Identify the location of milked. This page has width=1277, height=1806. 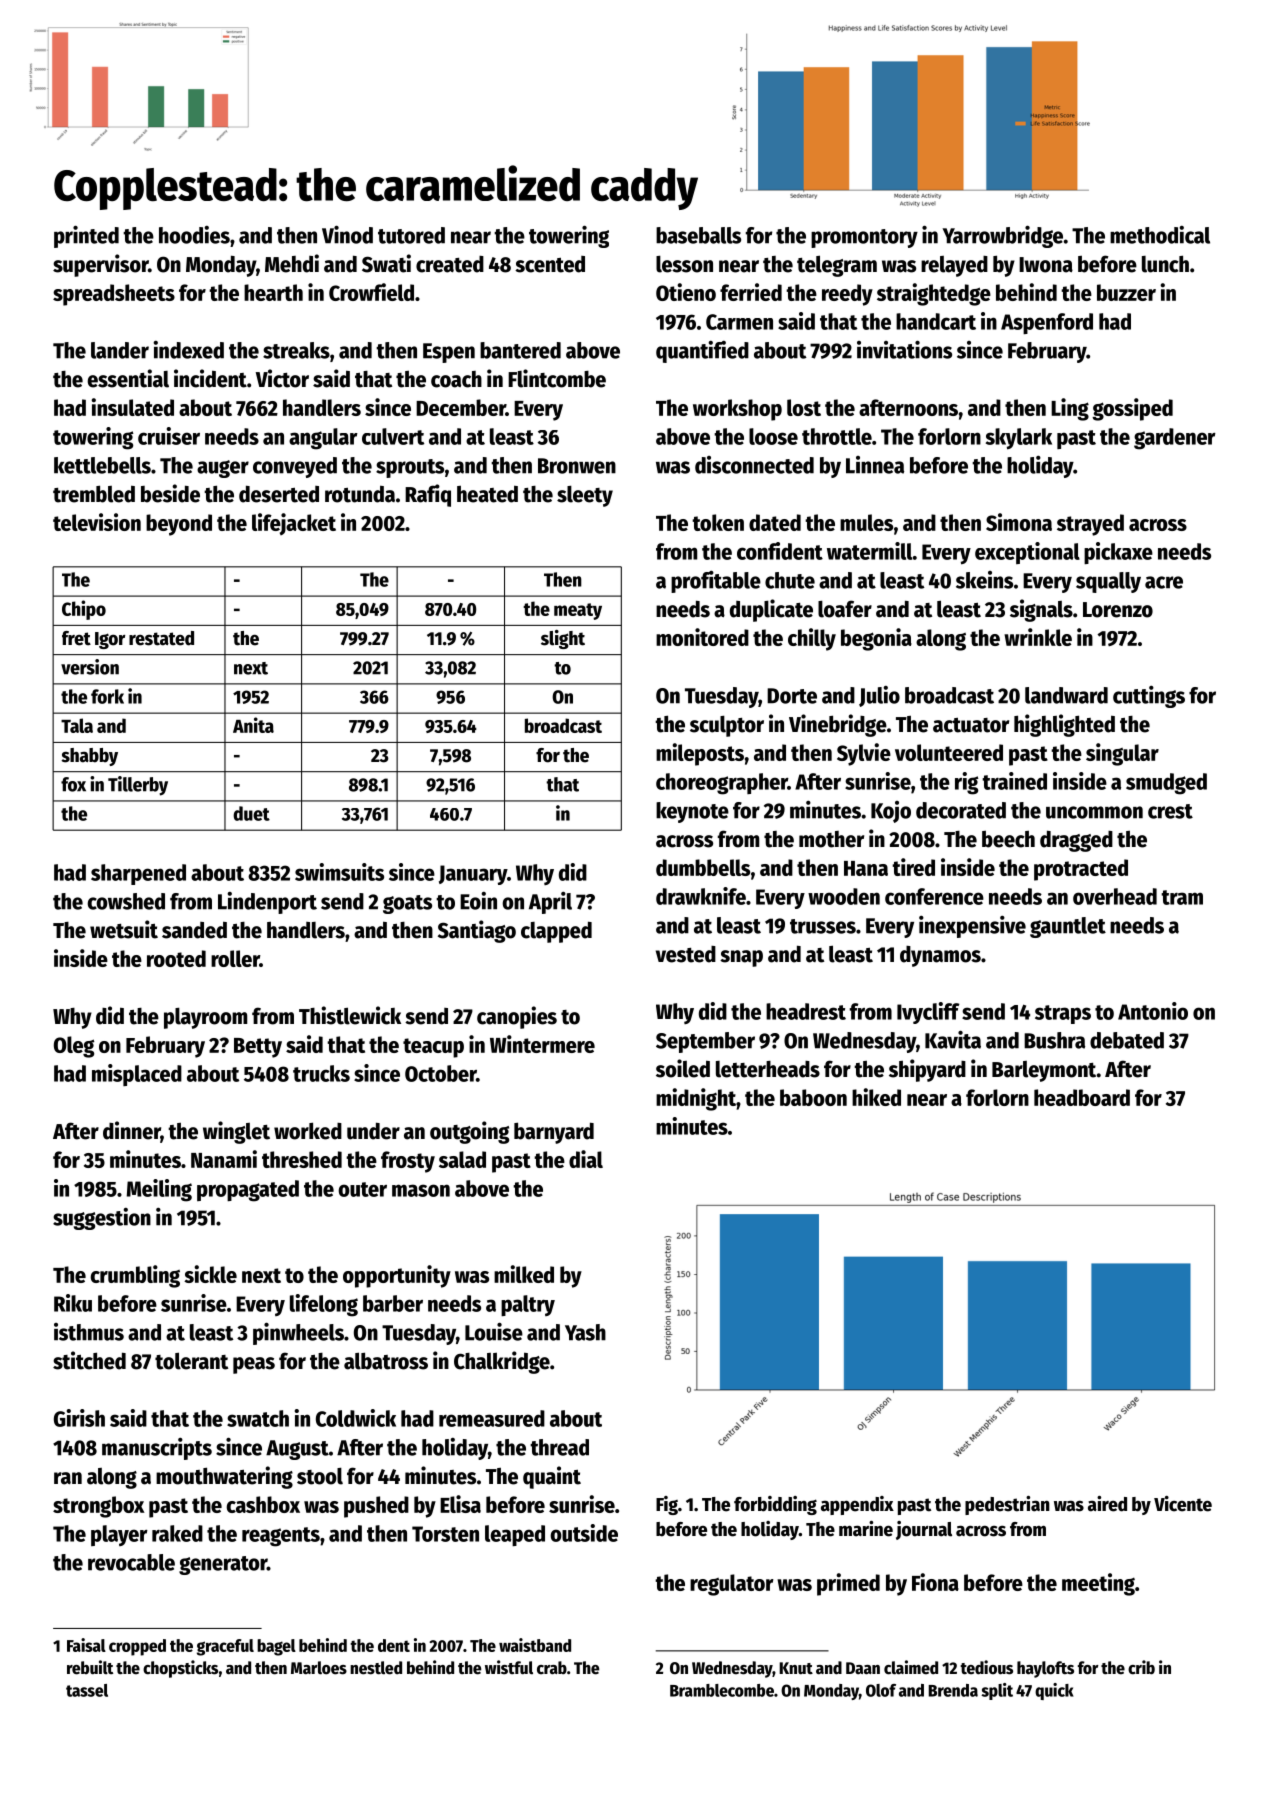
(524, 1274).
